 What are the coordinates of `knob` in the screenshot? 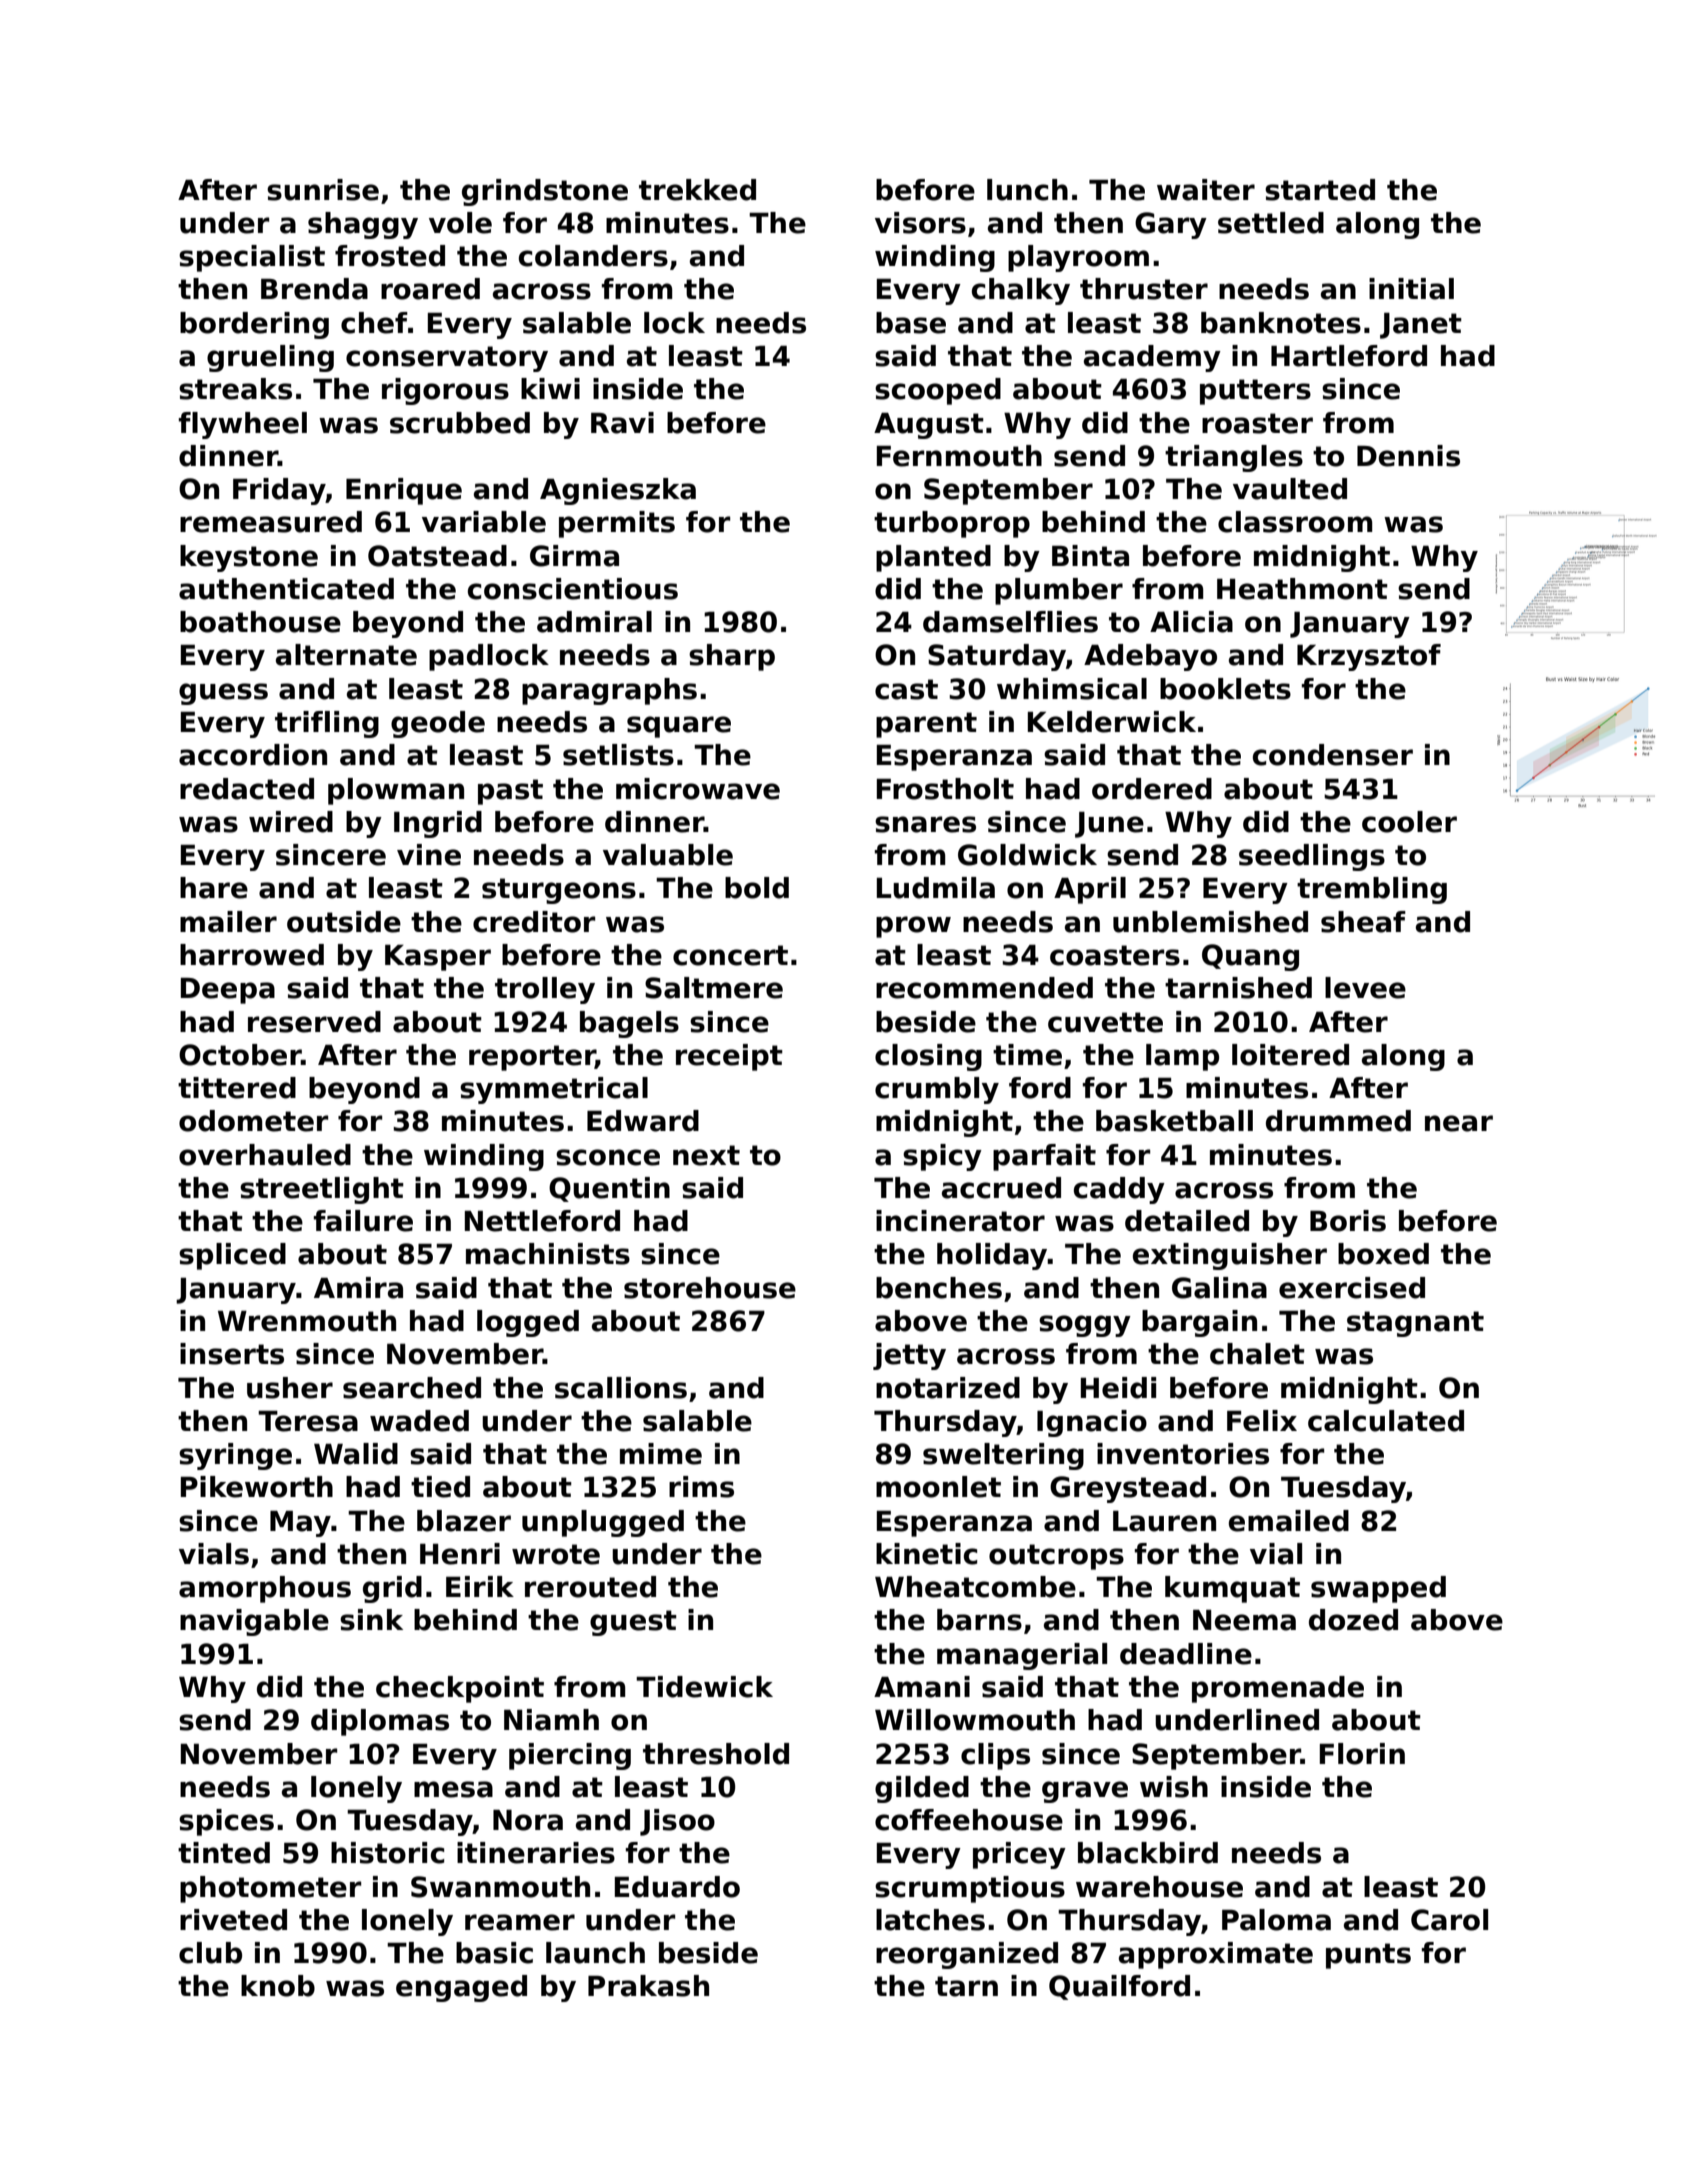 It's located at (278, 1986).
